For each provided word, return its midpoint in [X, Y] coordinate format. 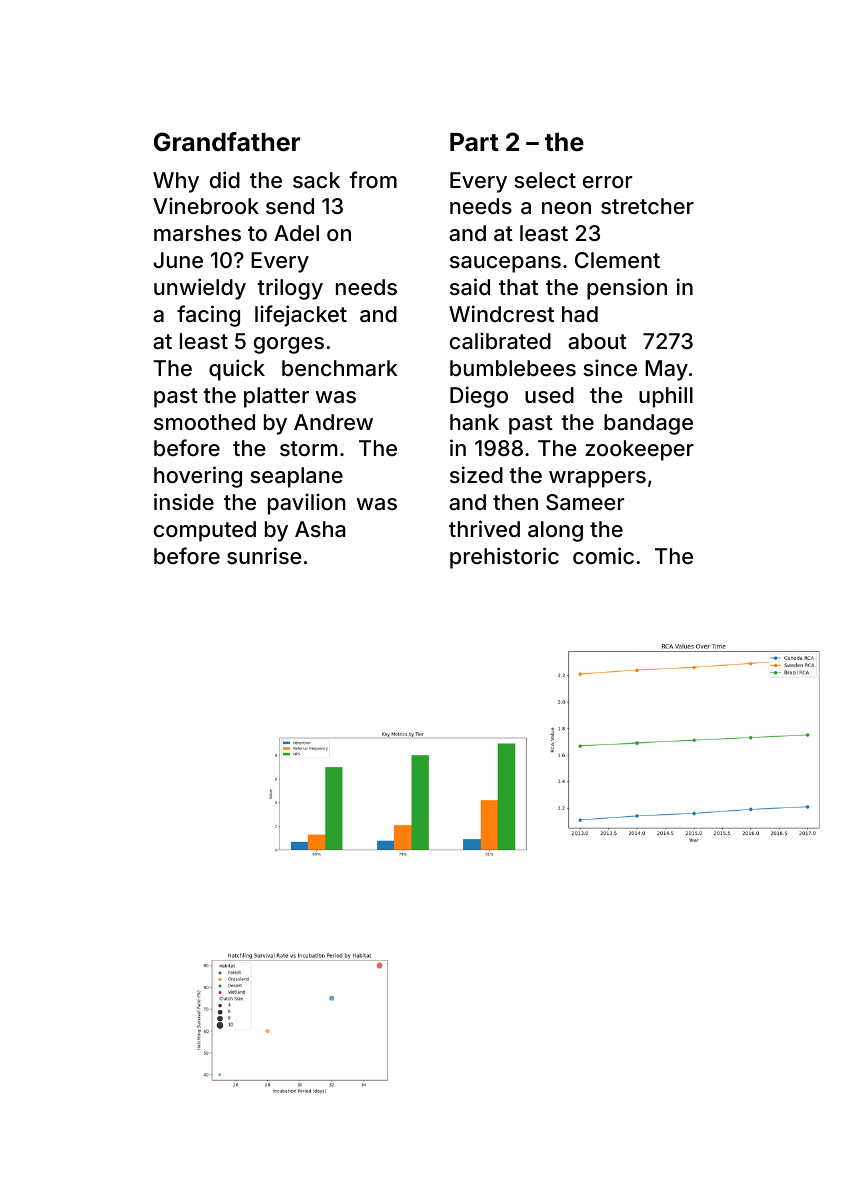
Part [474, 142]
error [607, 182]
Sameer [585, 502]
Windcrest [501, 313]
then [515, 502]
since [610, 367]
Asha [320, 529]
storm [308, 448]
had [580, 314]
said [470, 287]
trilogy [290, 289]
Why [176, 182]
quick [237, 370]
